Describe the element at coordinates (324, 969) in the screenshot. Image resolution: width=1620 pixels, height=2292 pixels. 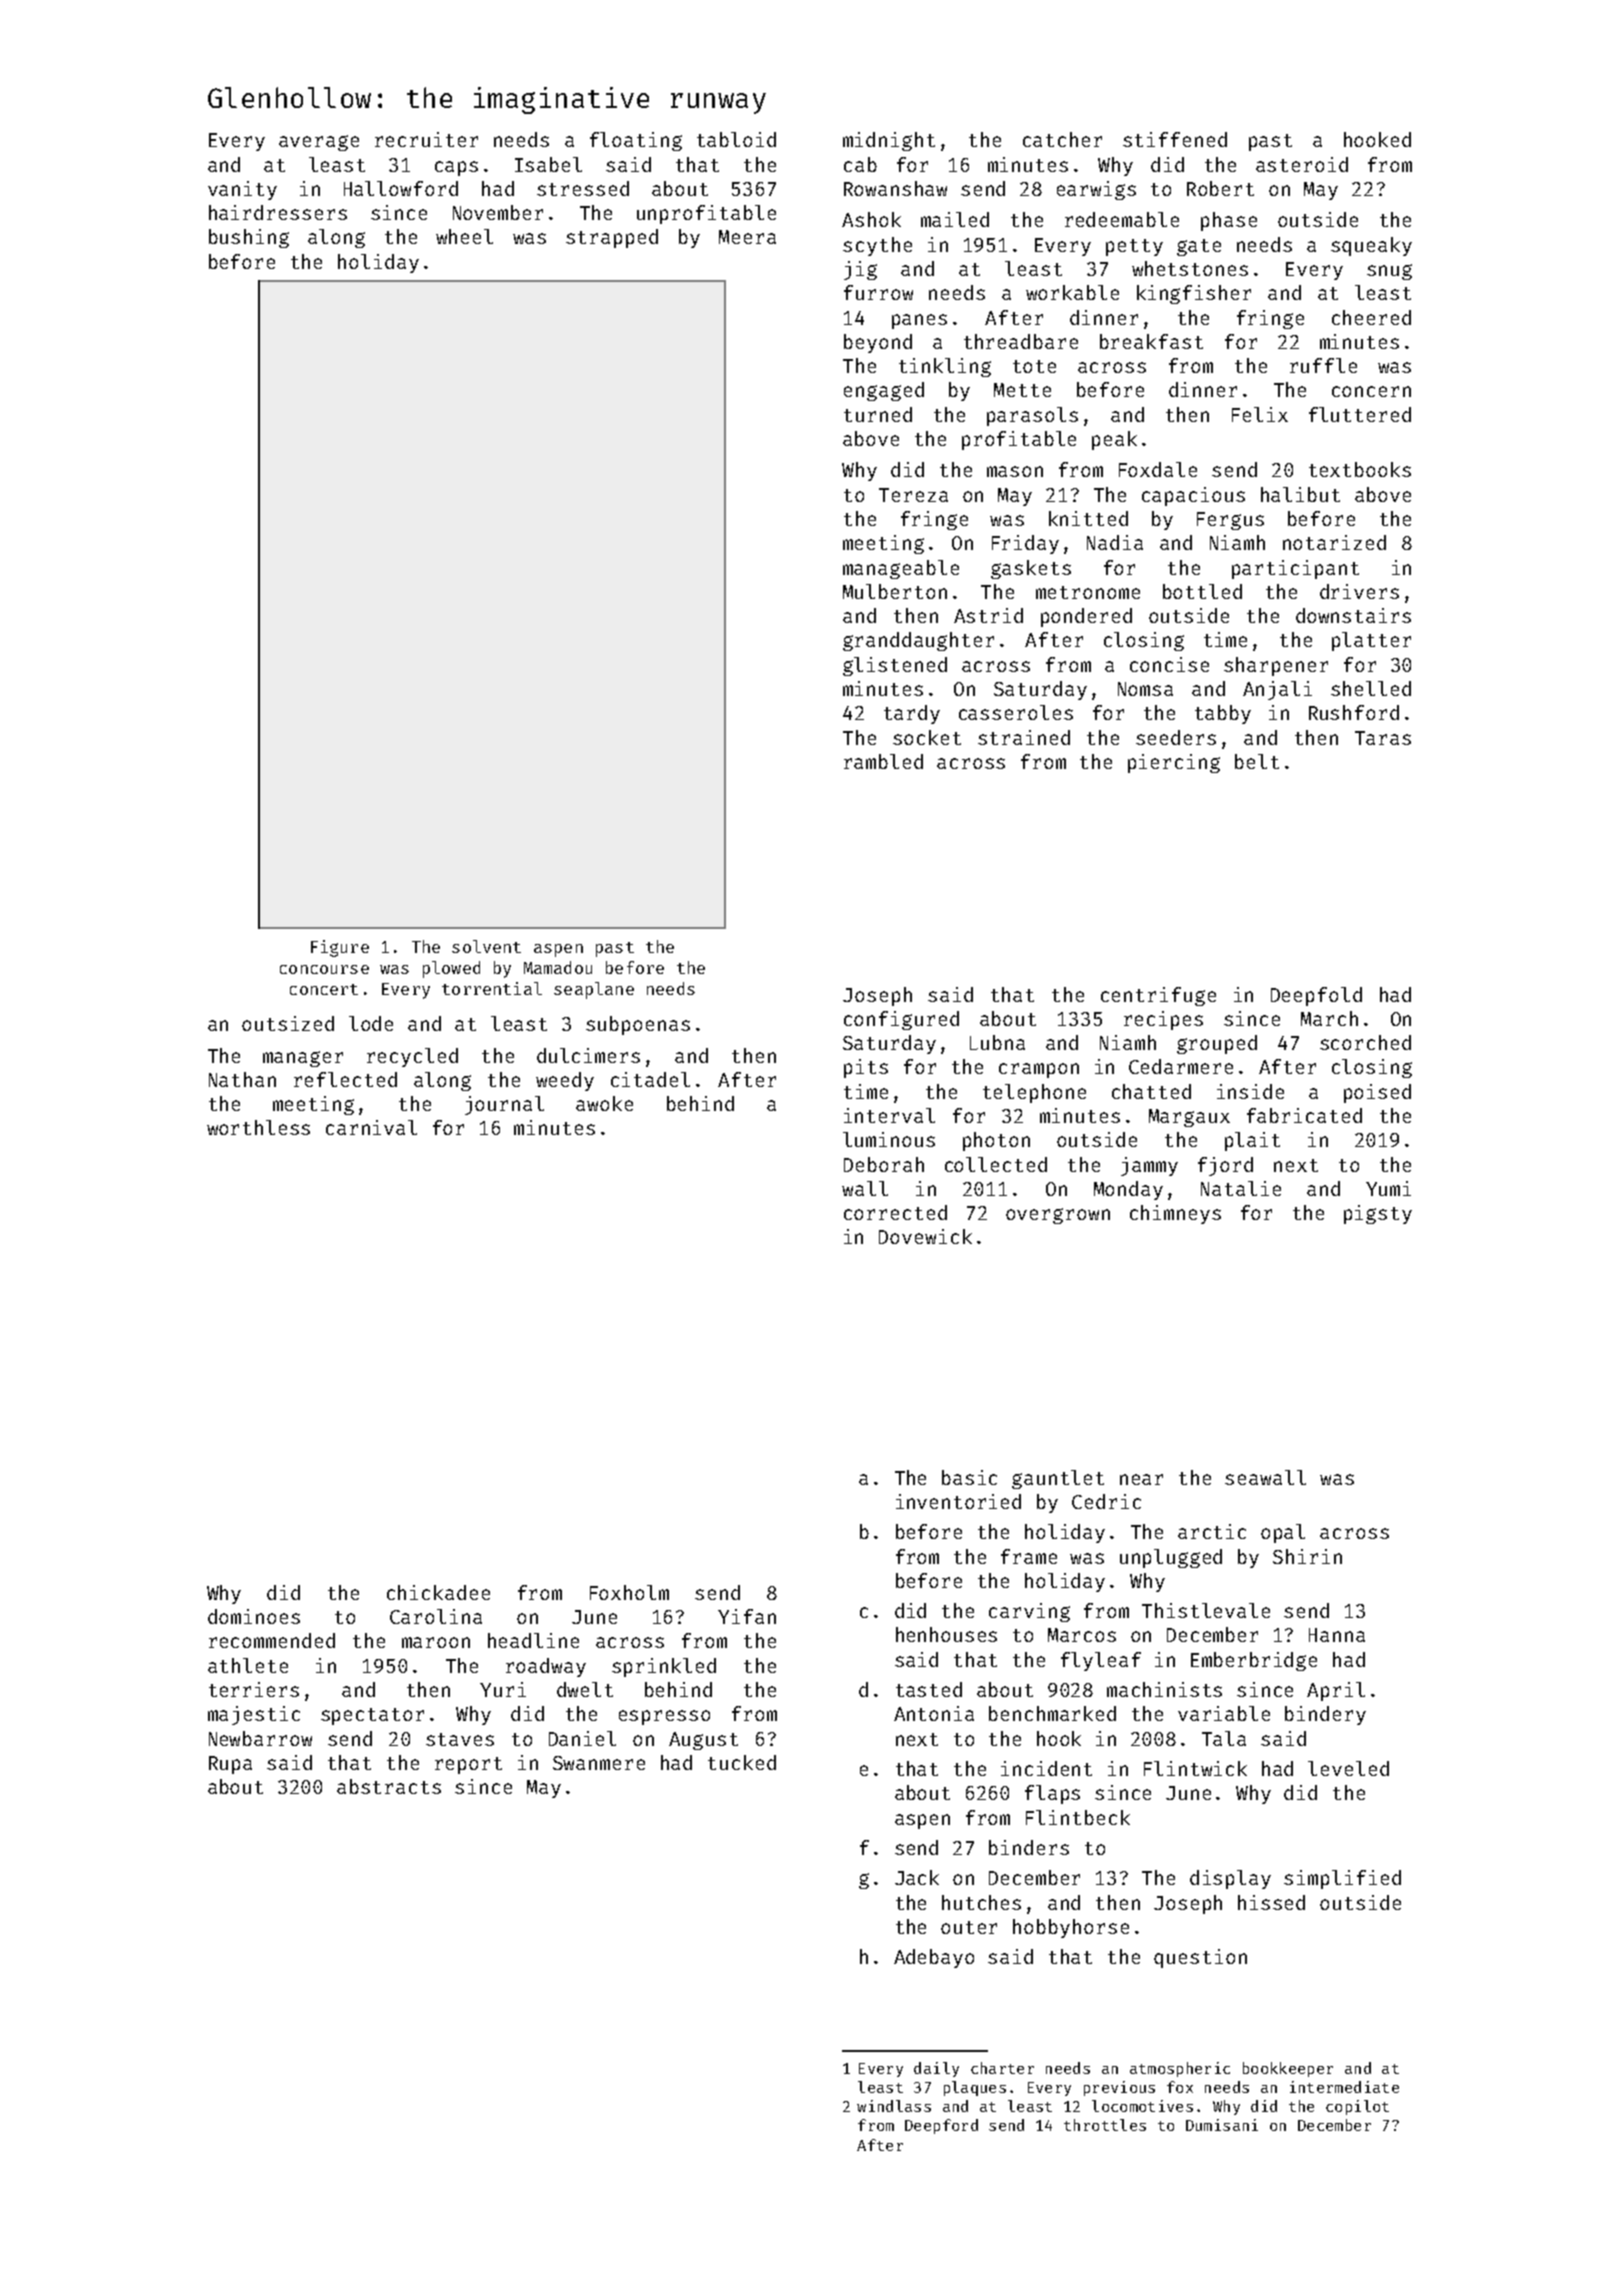
I see `concourse` at that location.
